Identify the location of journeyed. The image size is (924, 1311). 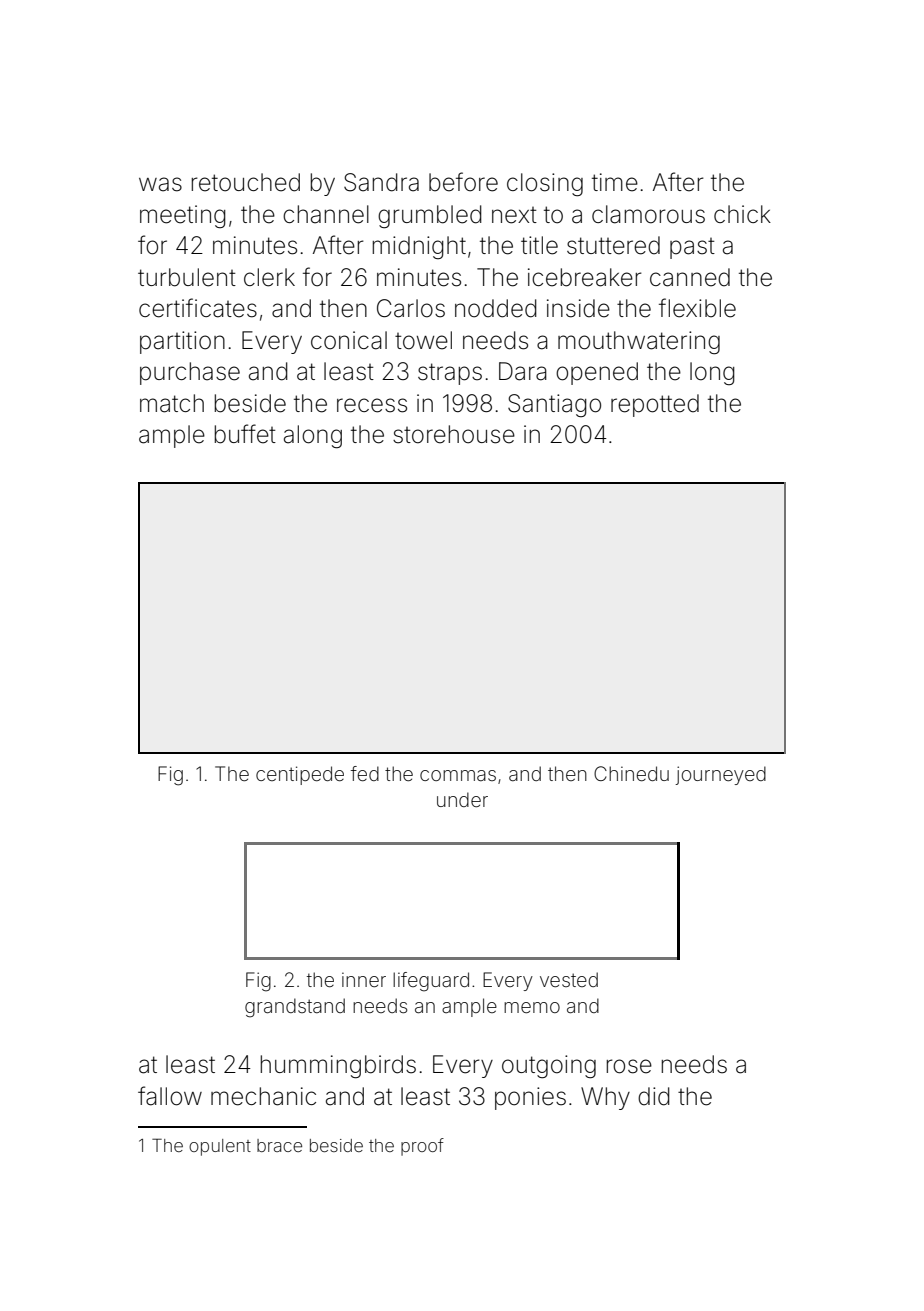
(720, 775).
